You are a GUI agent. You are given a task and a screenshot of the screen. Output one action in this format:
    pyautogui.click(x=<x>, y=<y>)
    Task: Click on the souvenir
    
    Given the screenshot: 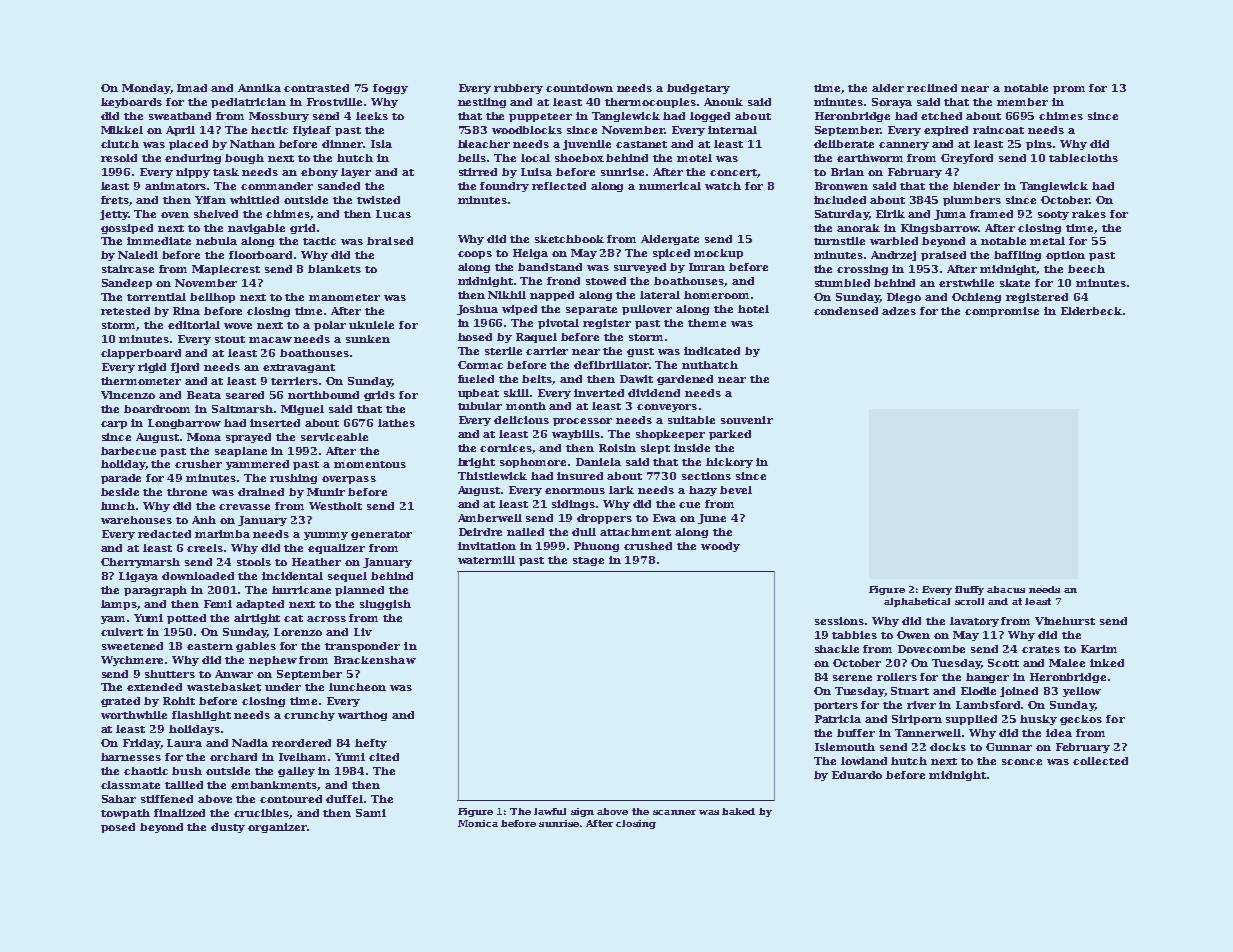 What is the action you would take?
    pyautogui.click(x=747, y=420)
